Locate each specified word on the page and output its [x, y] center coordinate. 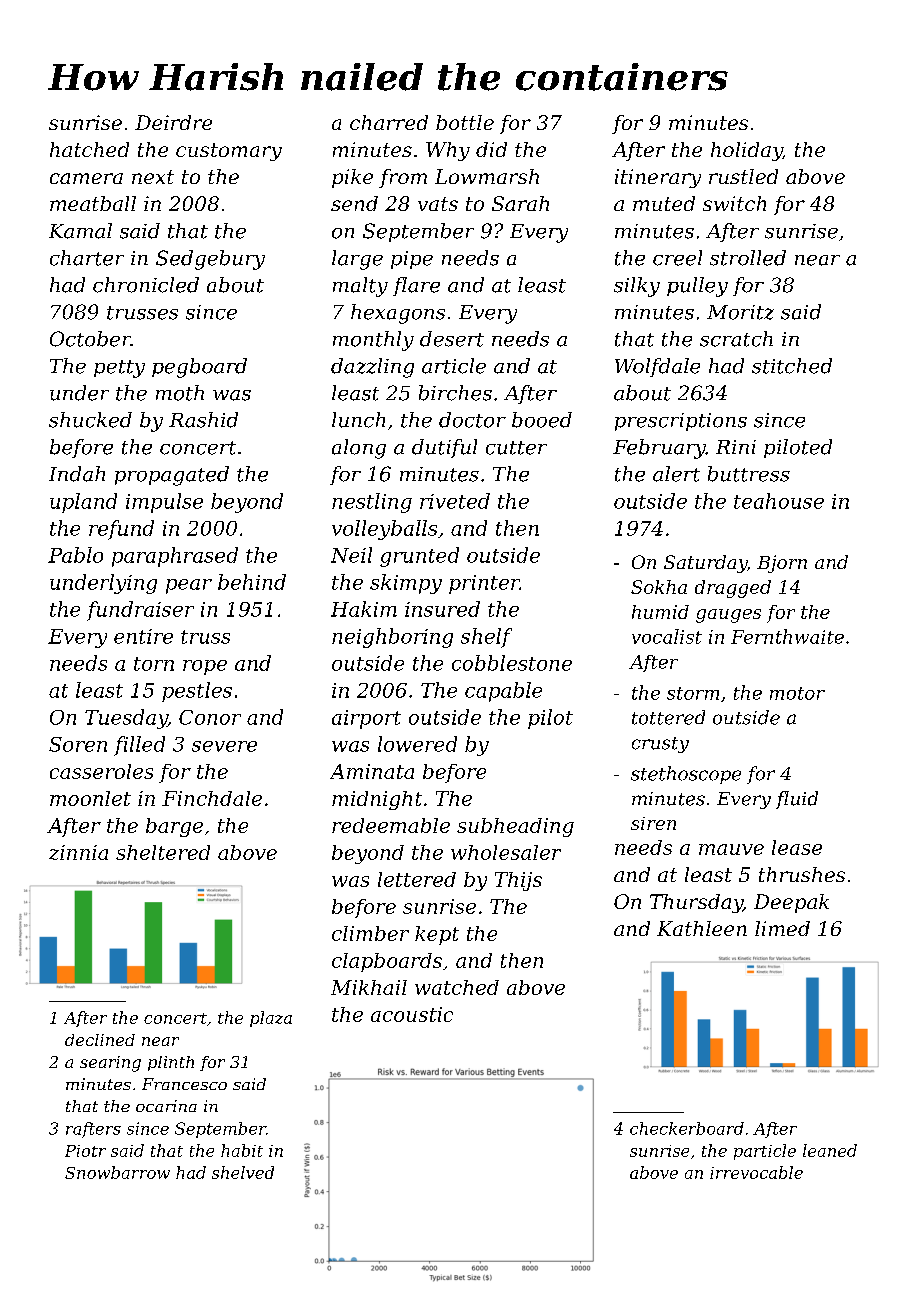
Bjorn [782, 564]
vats [438, 204]
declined [100, 1040]
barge [174, 827]
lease [797, 847]
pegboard [199, 368]
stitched [792, 366]
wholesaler [506, 852]
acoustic [412, 1014]
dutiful [444, 448]
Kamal [80, 231]
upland [83, 503]
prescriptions [681, 422]
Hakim [364, 609]
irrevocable [756, 1172]
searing [110, 1064]
